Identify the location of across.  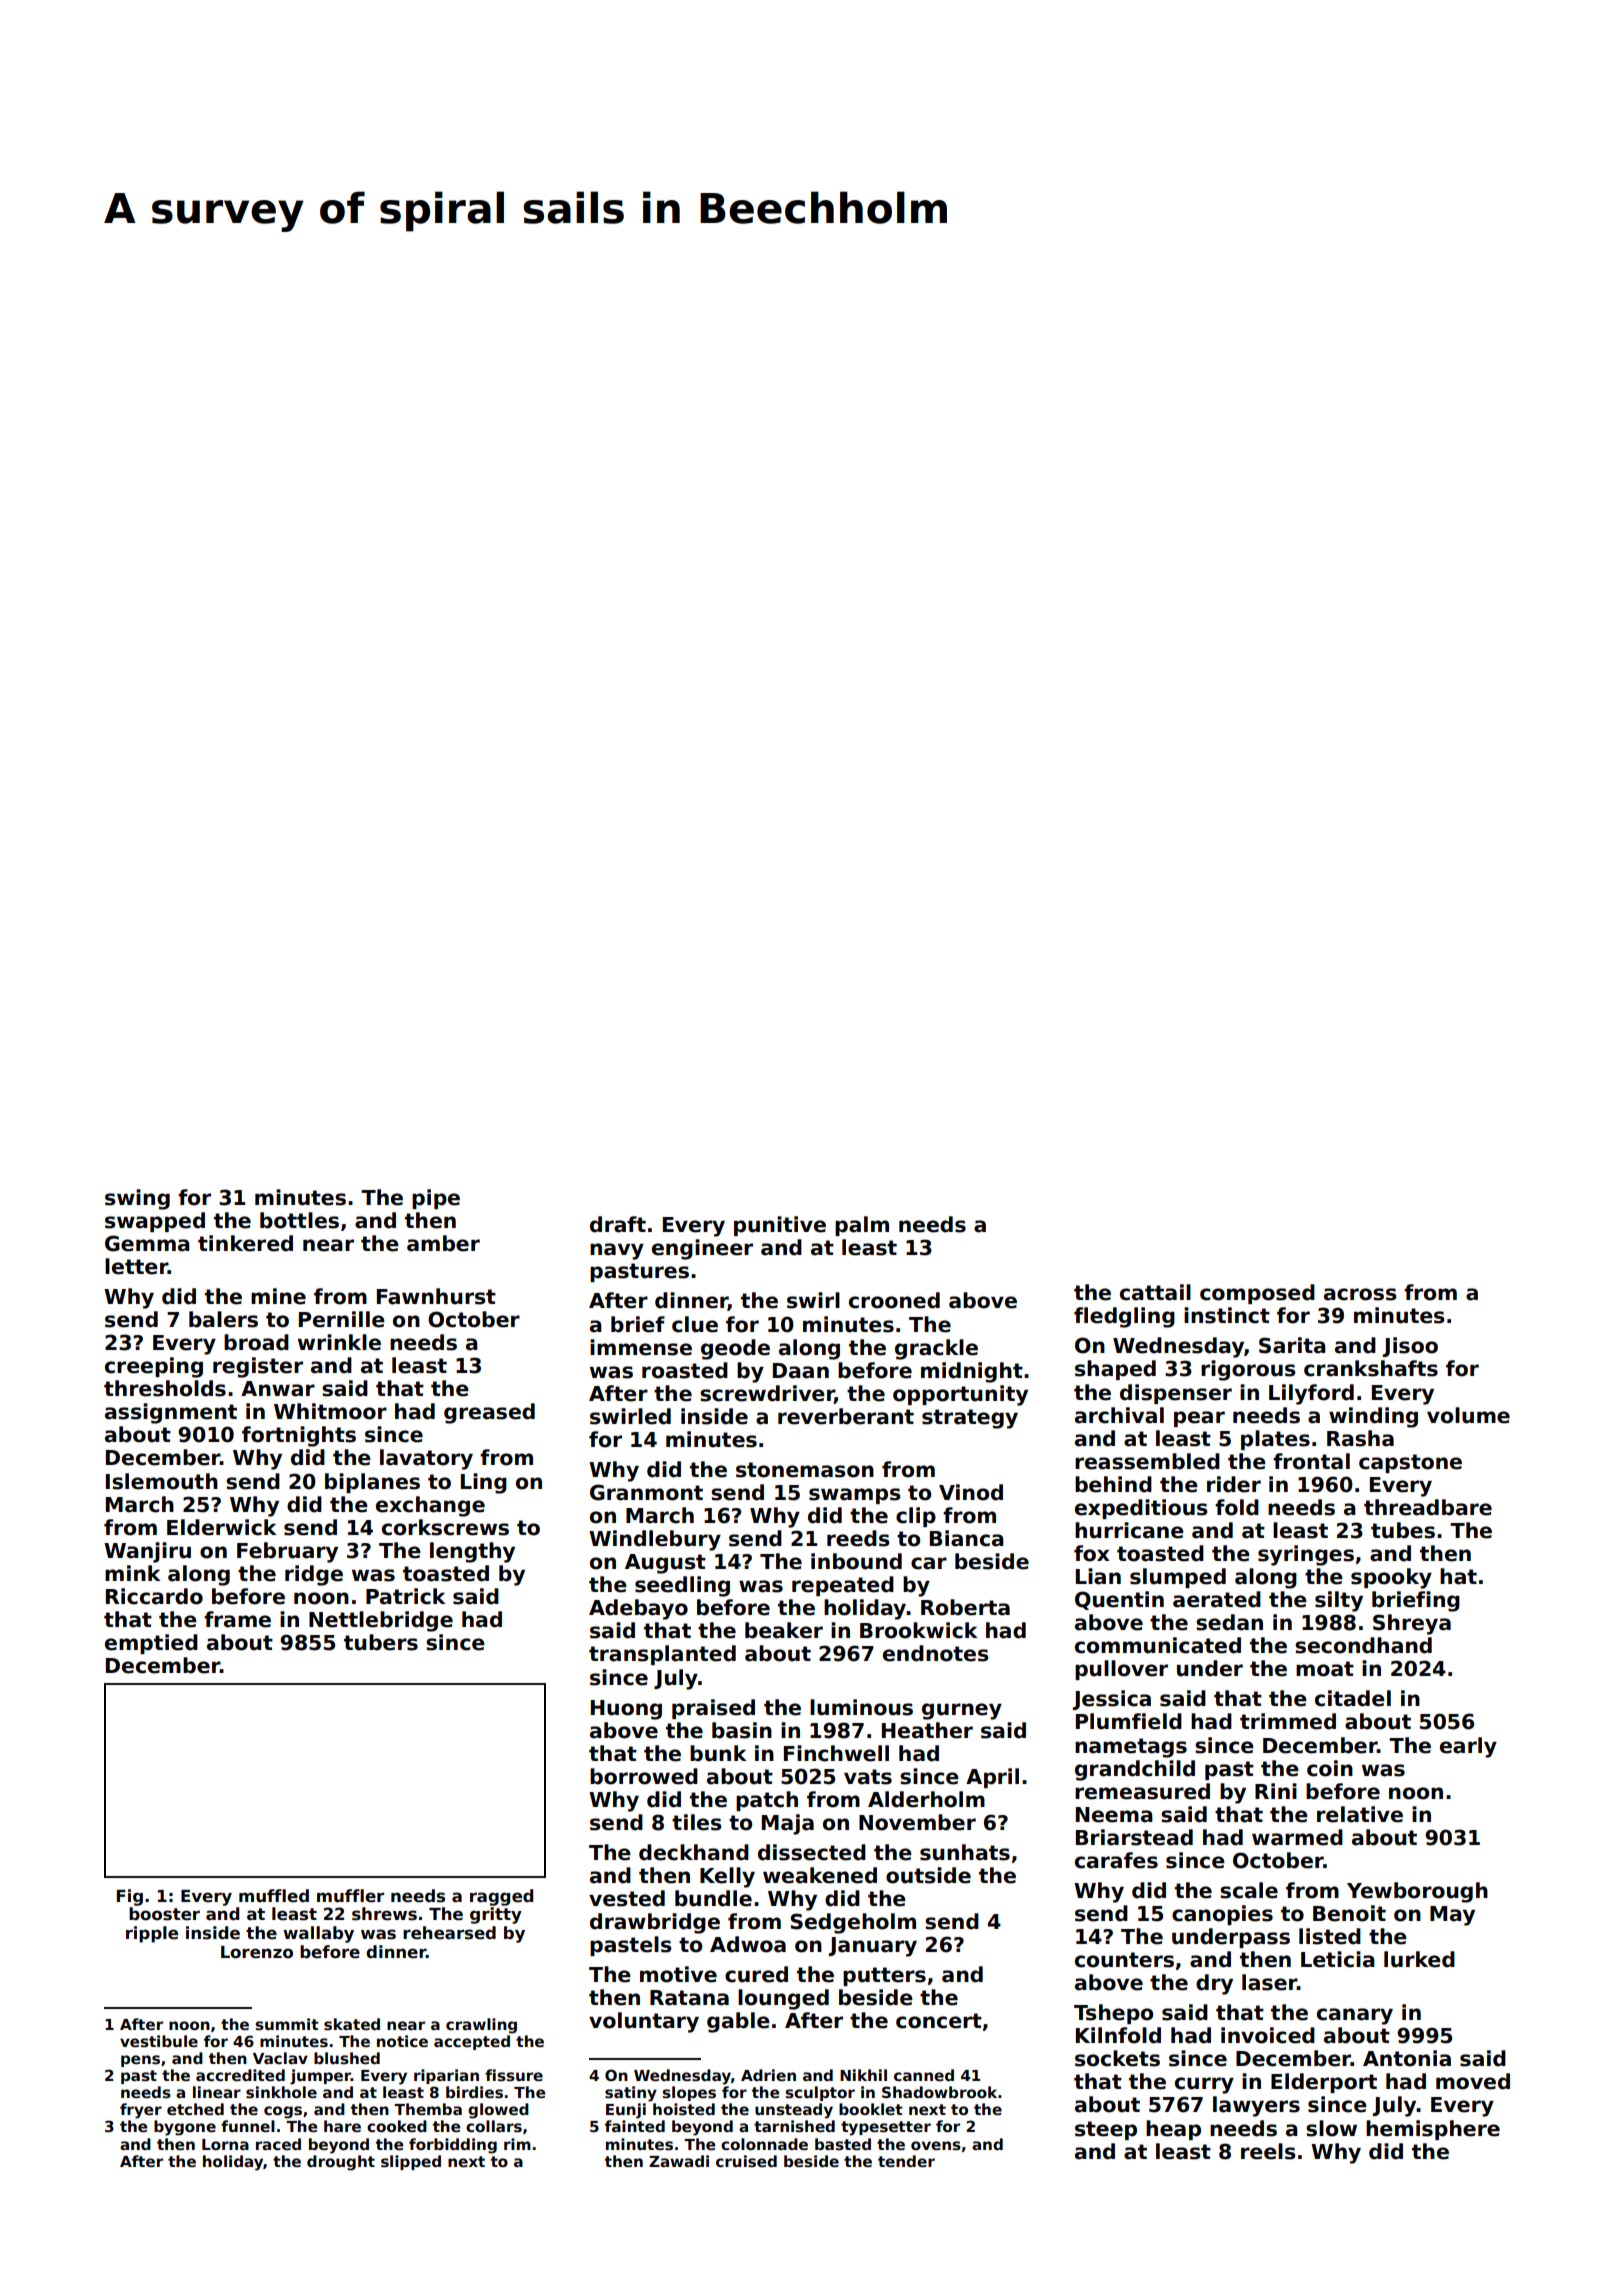
(1360, 1294).
